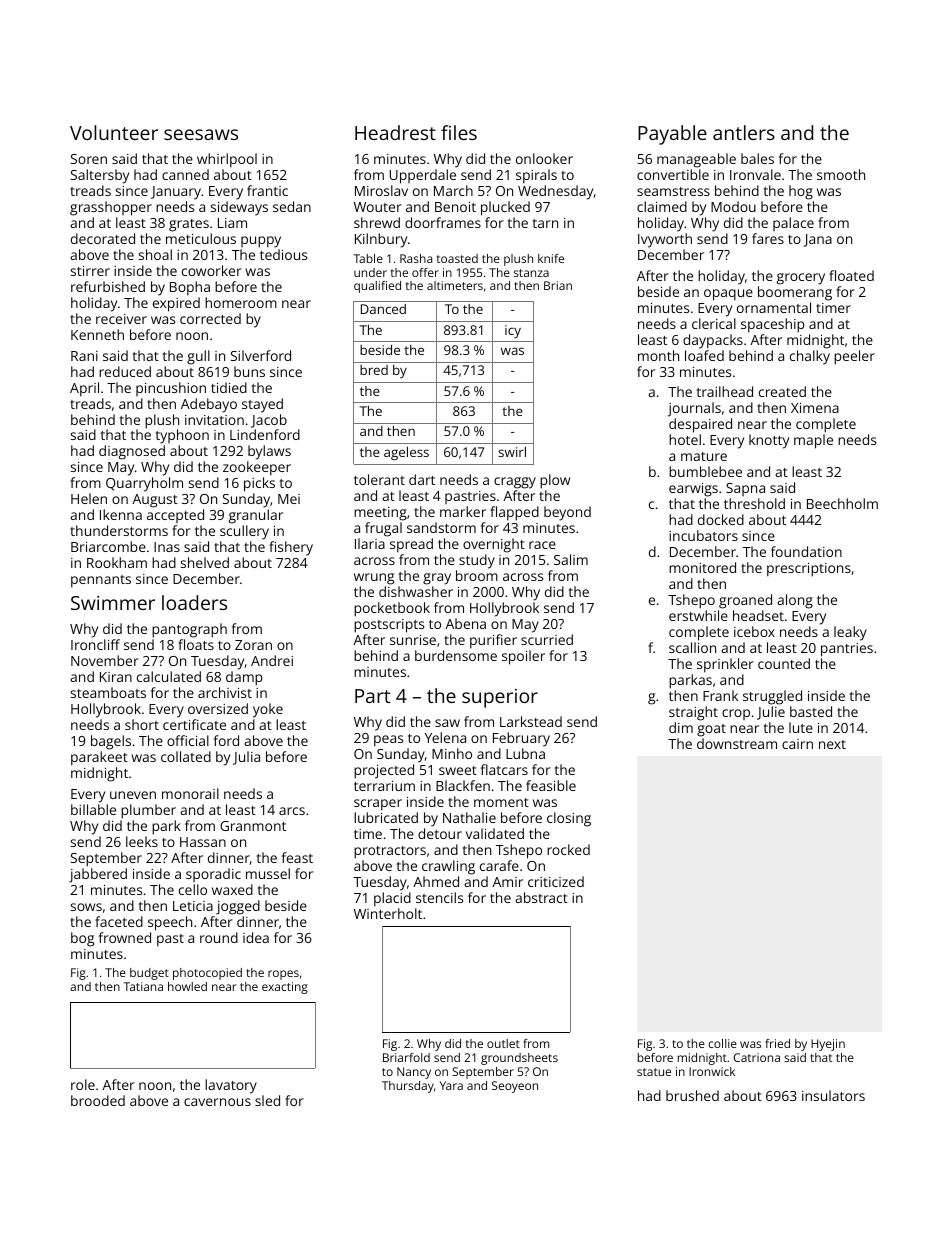 The width and height of the page is (952, 1233). What do you see at coordinates (201, 134) in the page?
I see `seesaws` at bounding box center [201, 134].
